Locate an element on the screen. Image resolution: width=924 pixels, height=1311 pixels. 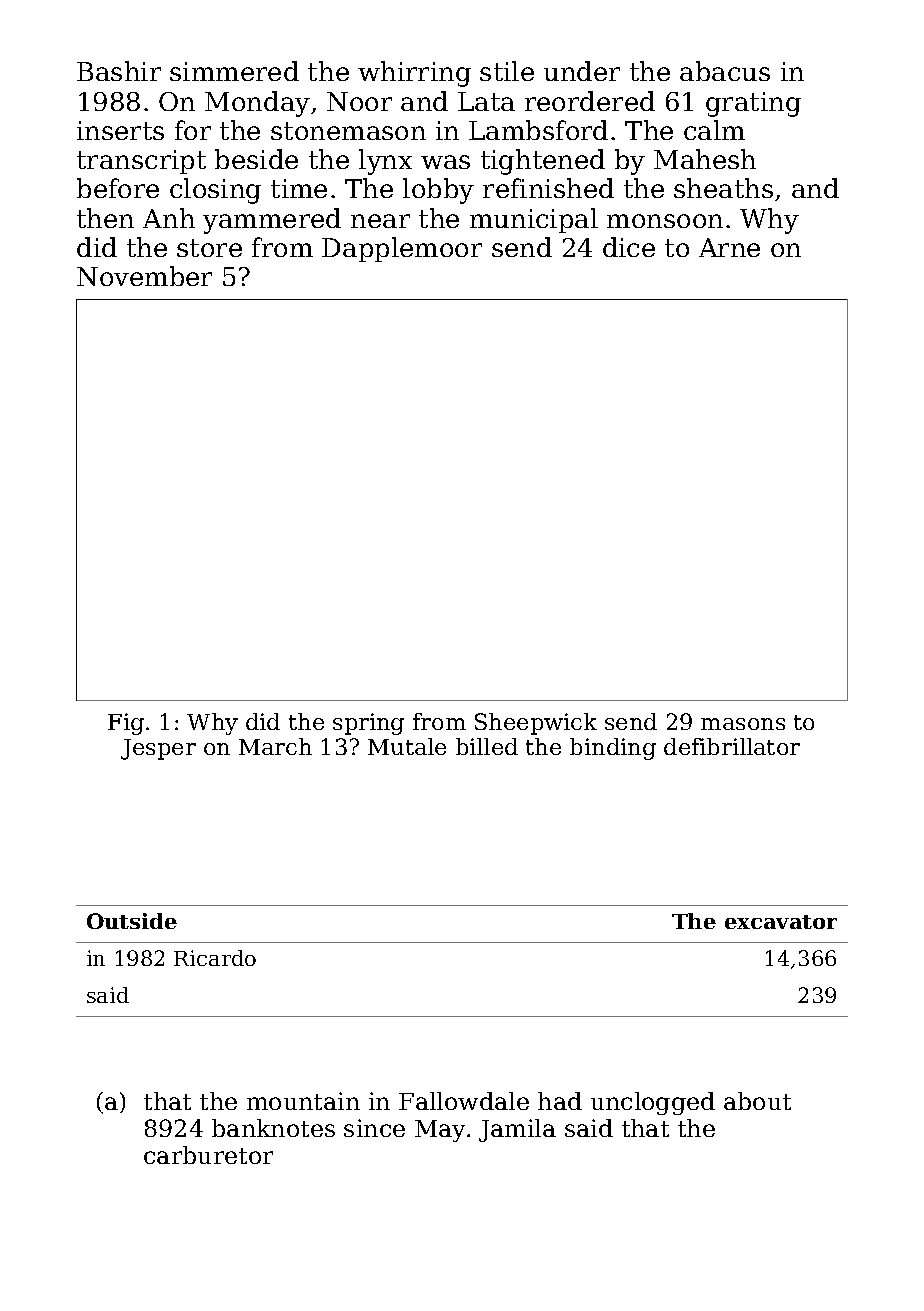
Dapplemoor is located at coordinates (402, 249).
